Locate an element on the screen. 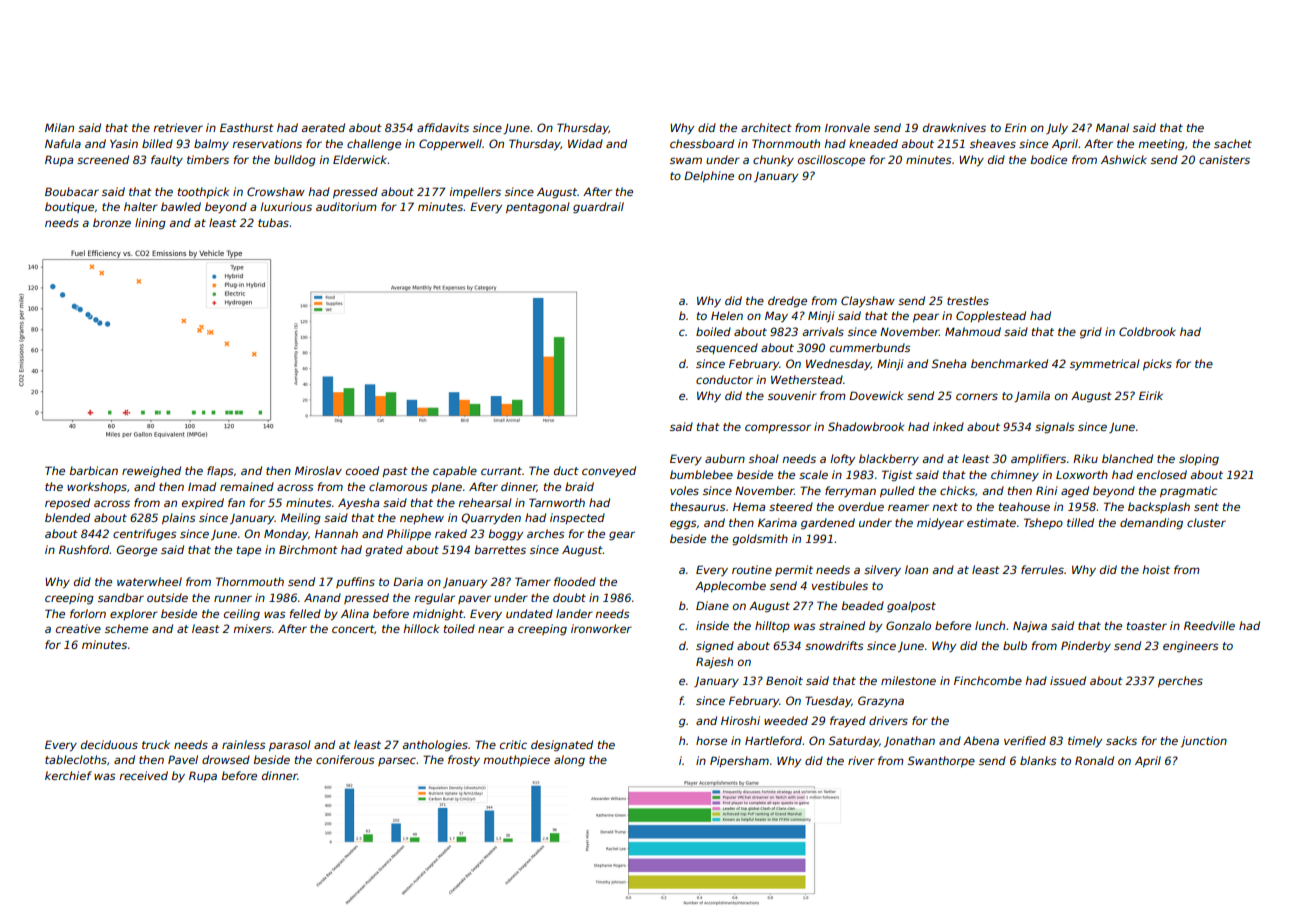  chunky is located at coordinates (773, 161).
